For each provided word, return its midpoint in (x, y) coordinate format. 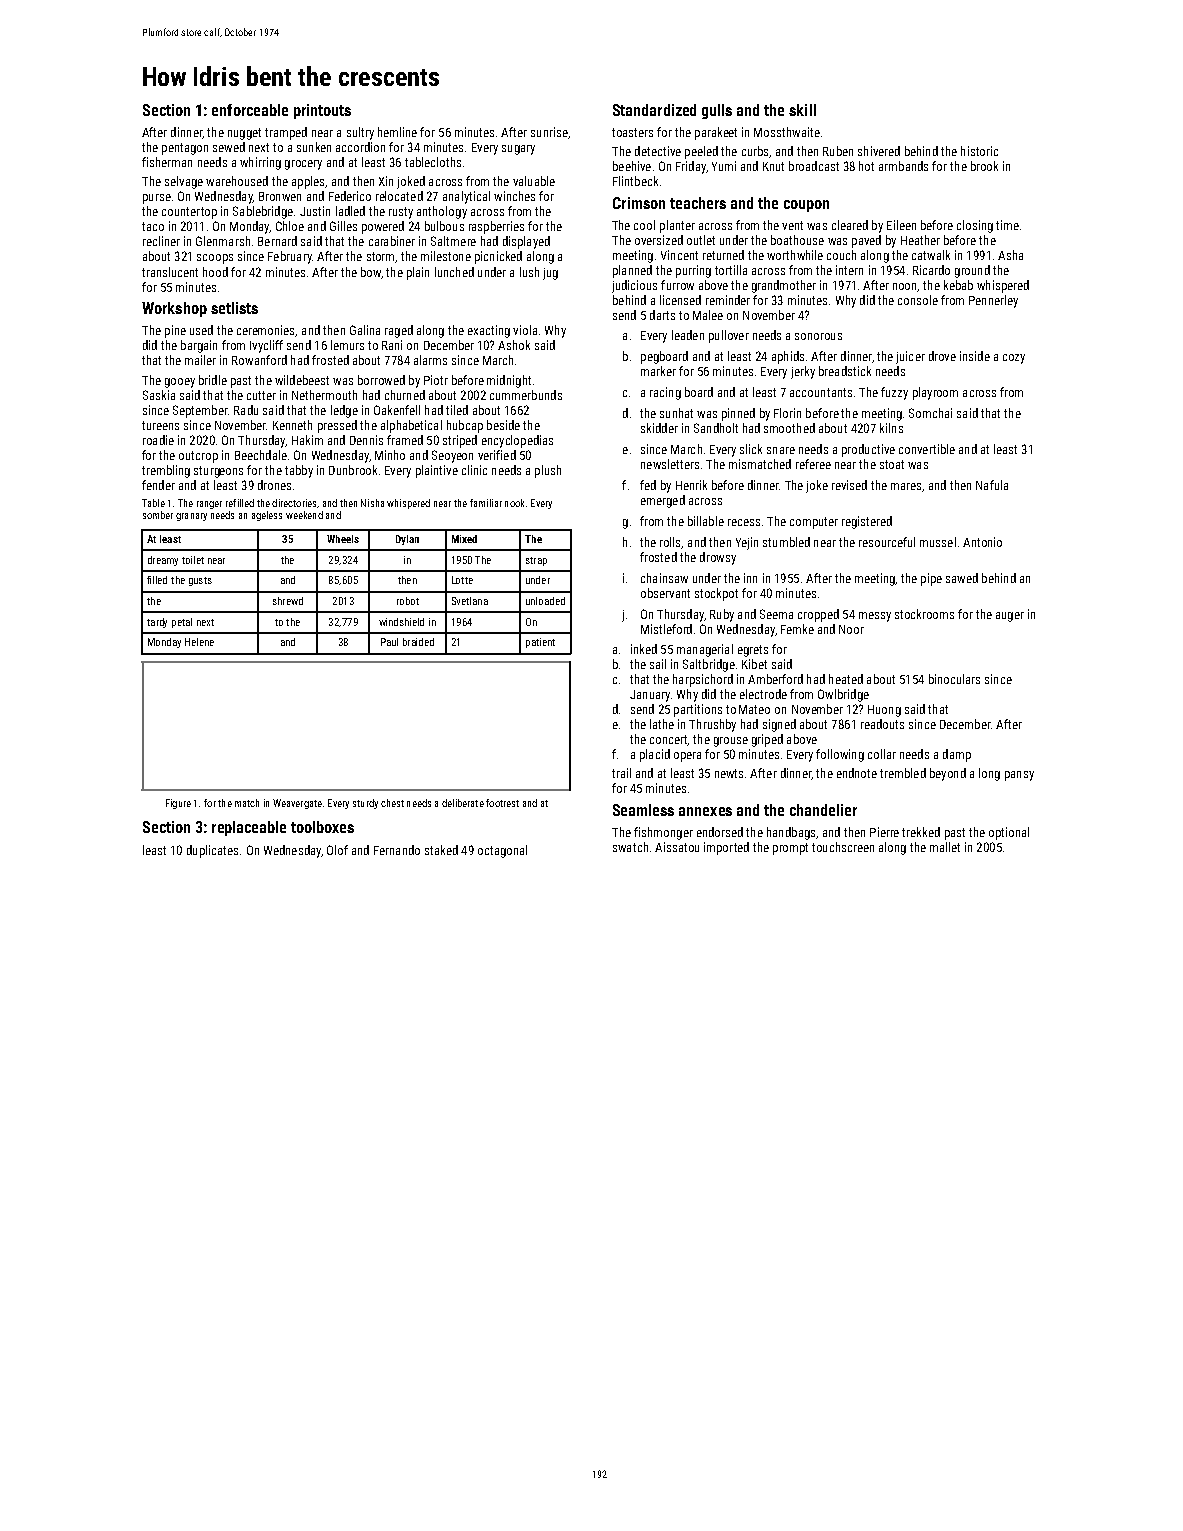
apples (308, 182)
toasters (632, 132)
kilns (891, 428)
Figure (178, 804)
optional (1009, 833)
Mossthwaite (787, 132)
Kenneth (292, 425)
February (290, 257)
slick (751, 449)
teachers (698, 203)
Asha (1010, 255)
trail (621, 773)
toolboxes (322, 827)
